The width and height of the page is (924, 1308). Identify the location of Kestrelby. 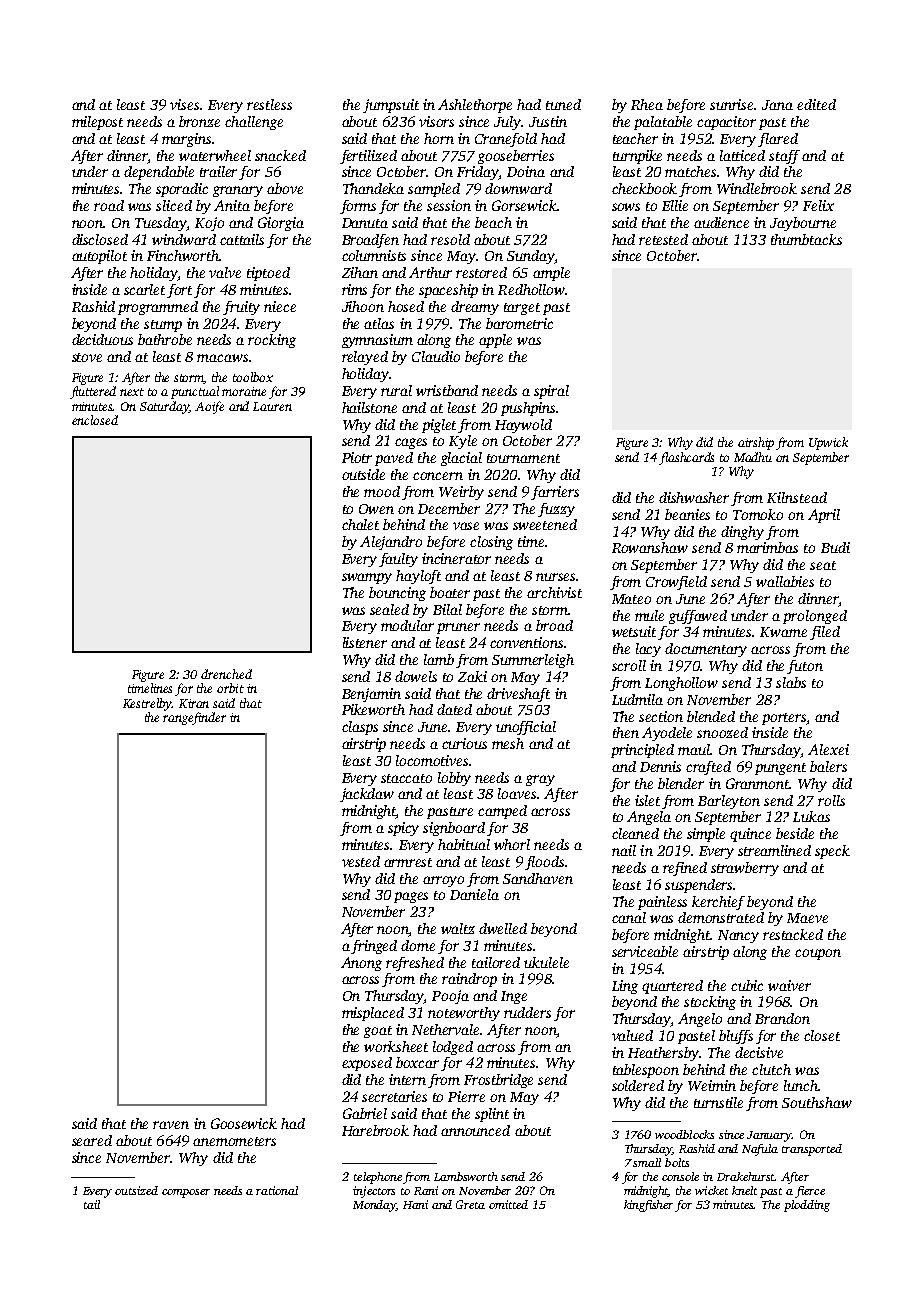
(148, 704).
